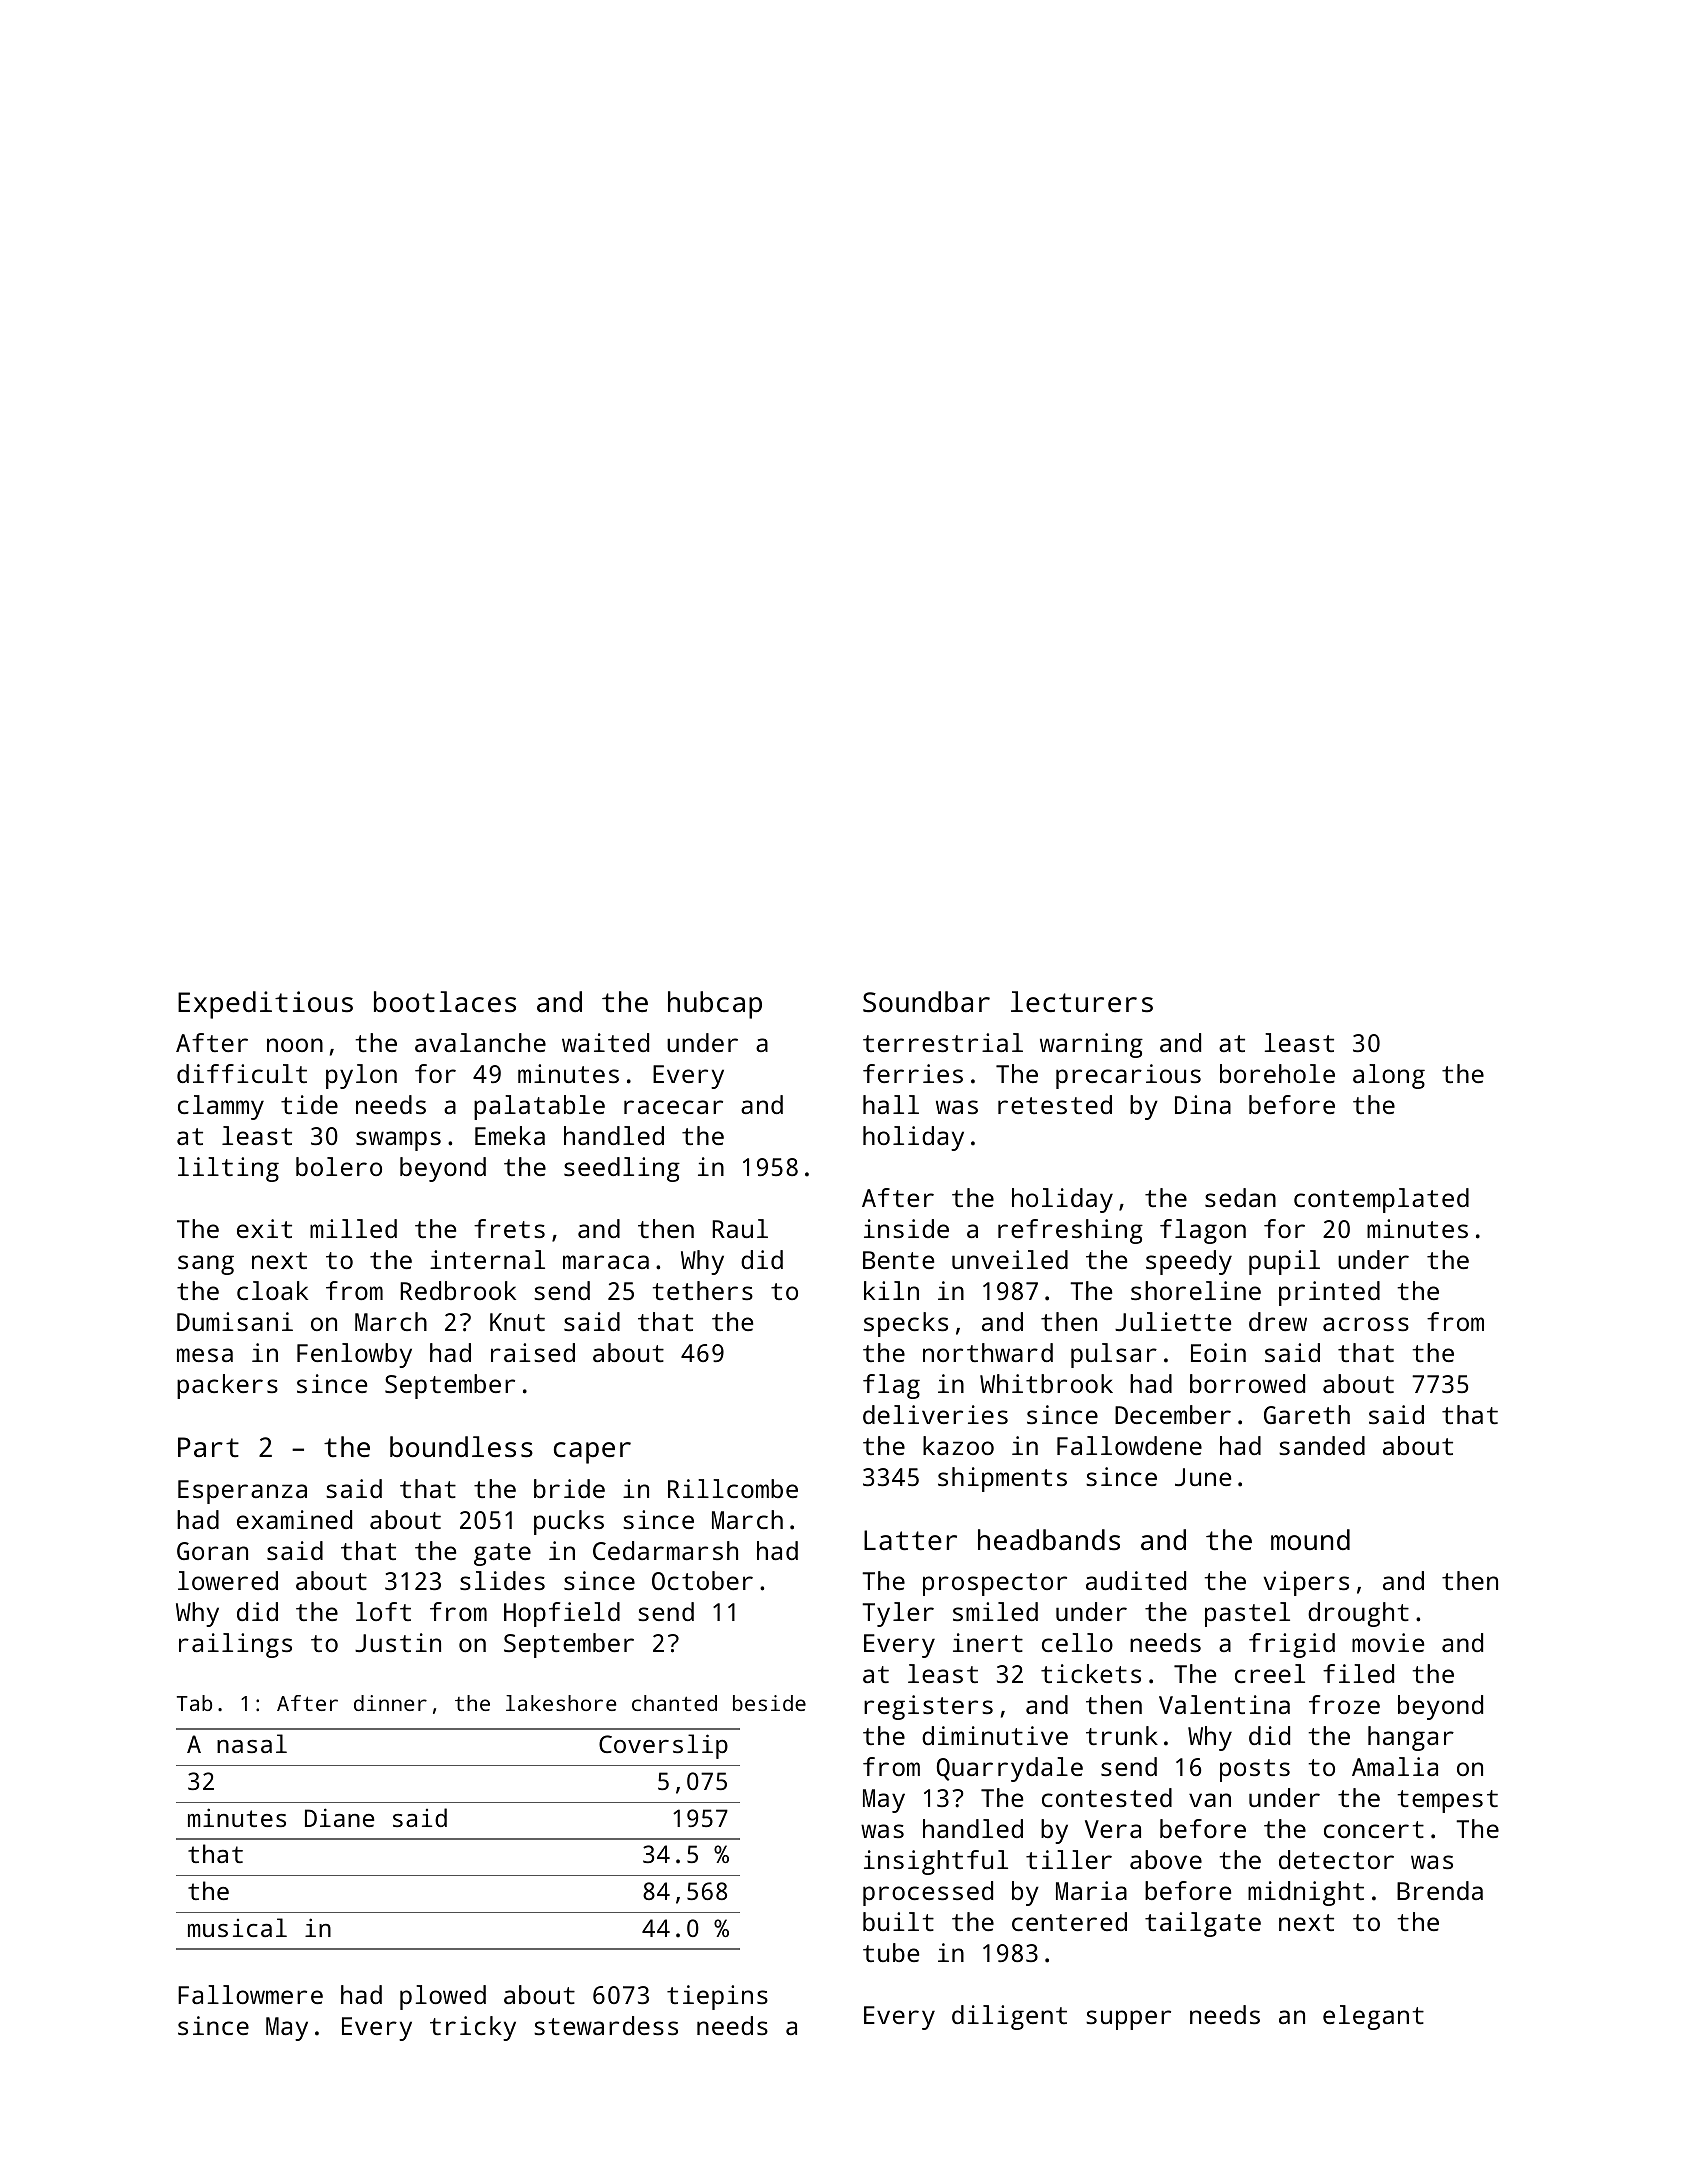 The height and width of the image is (2178, 1683). I want to click on nasal, so click(252, 1743).
